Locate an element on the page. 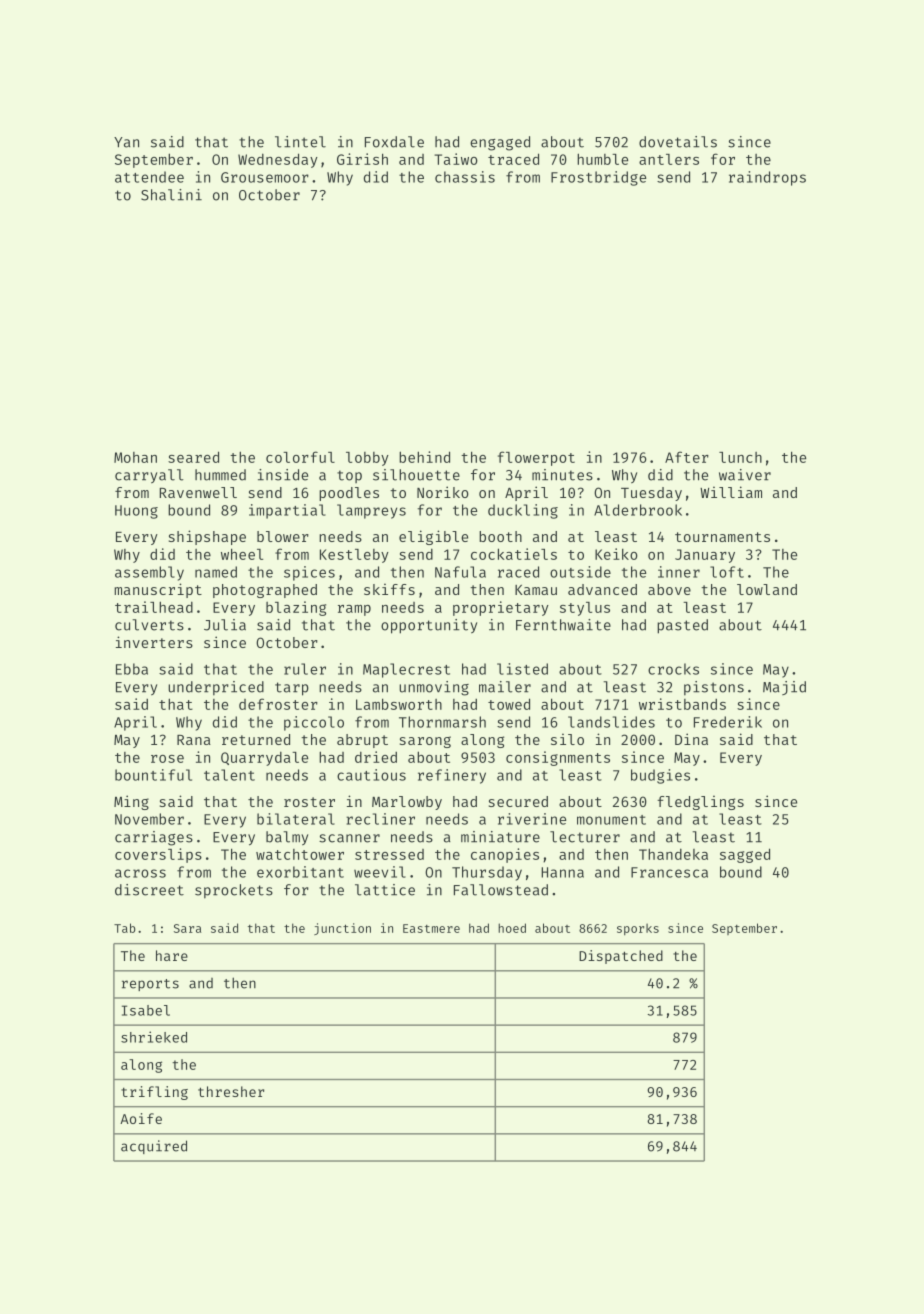  Foxdale is located at coordinates (394, 142).
